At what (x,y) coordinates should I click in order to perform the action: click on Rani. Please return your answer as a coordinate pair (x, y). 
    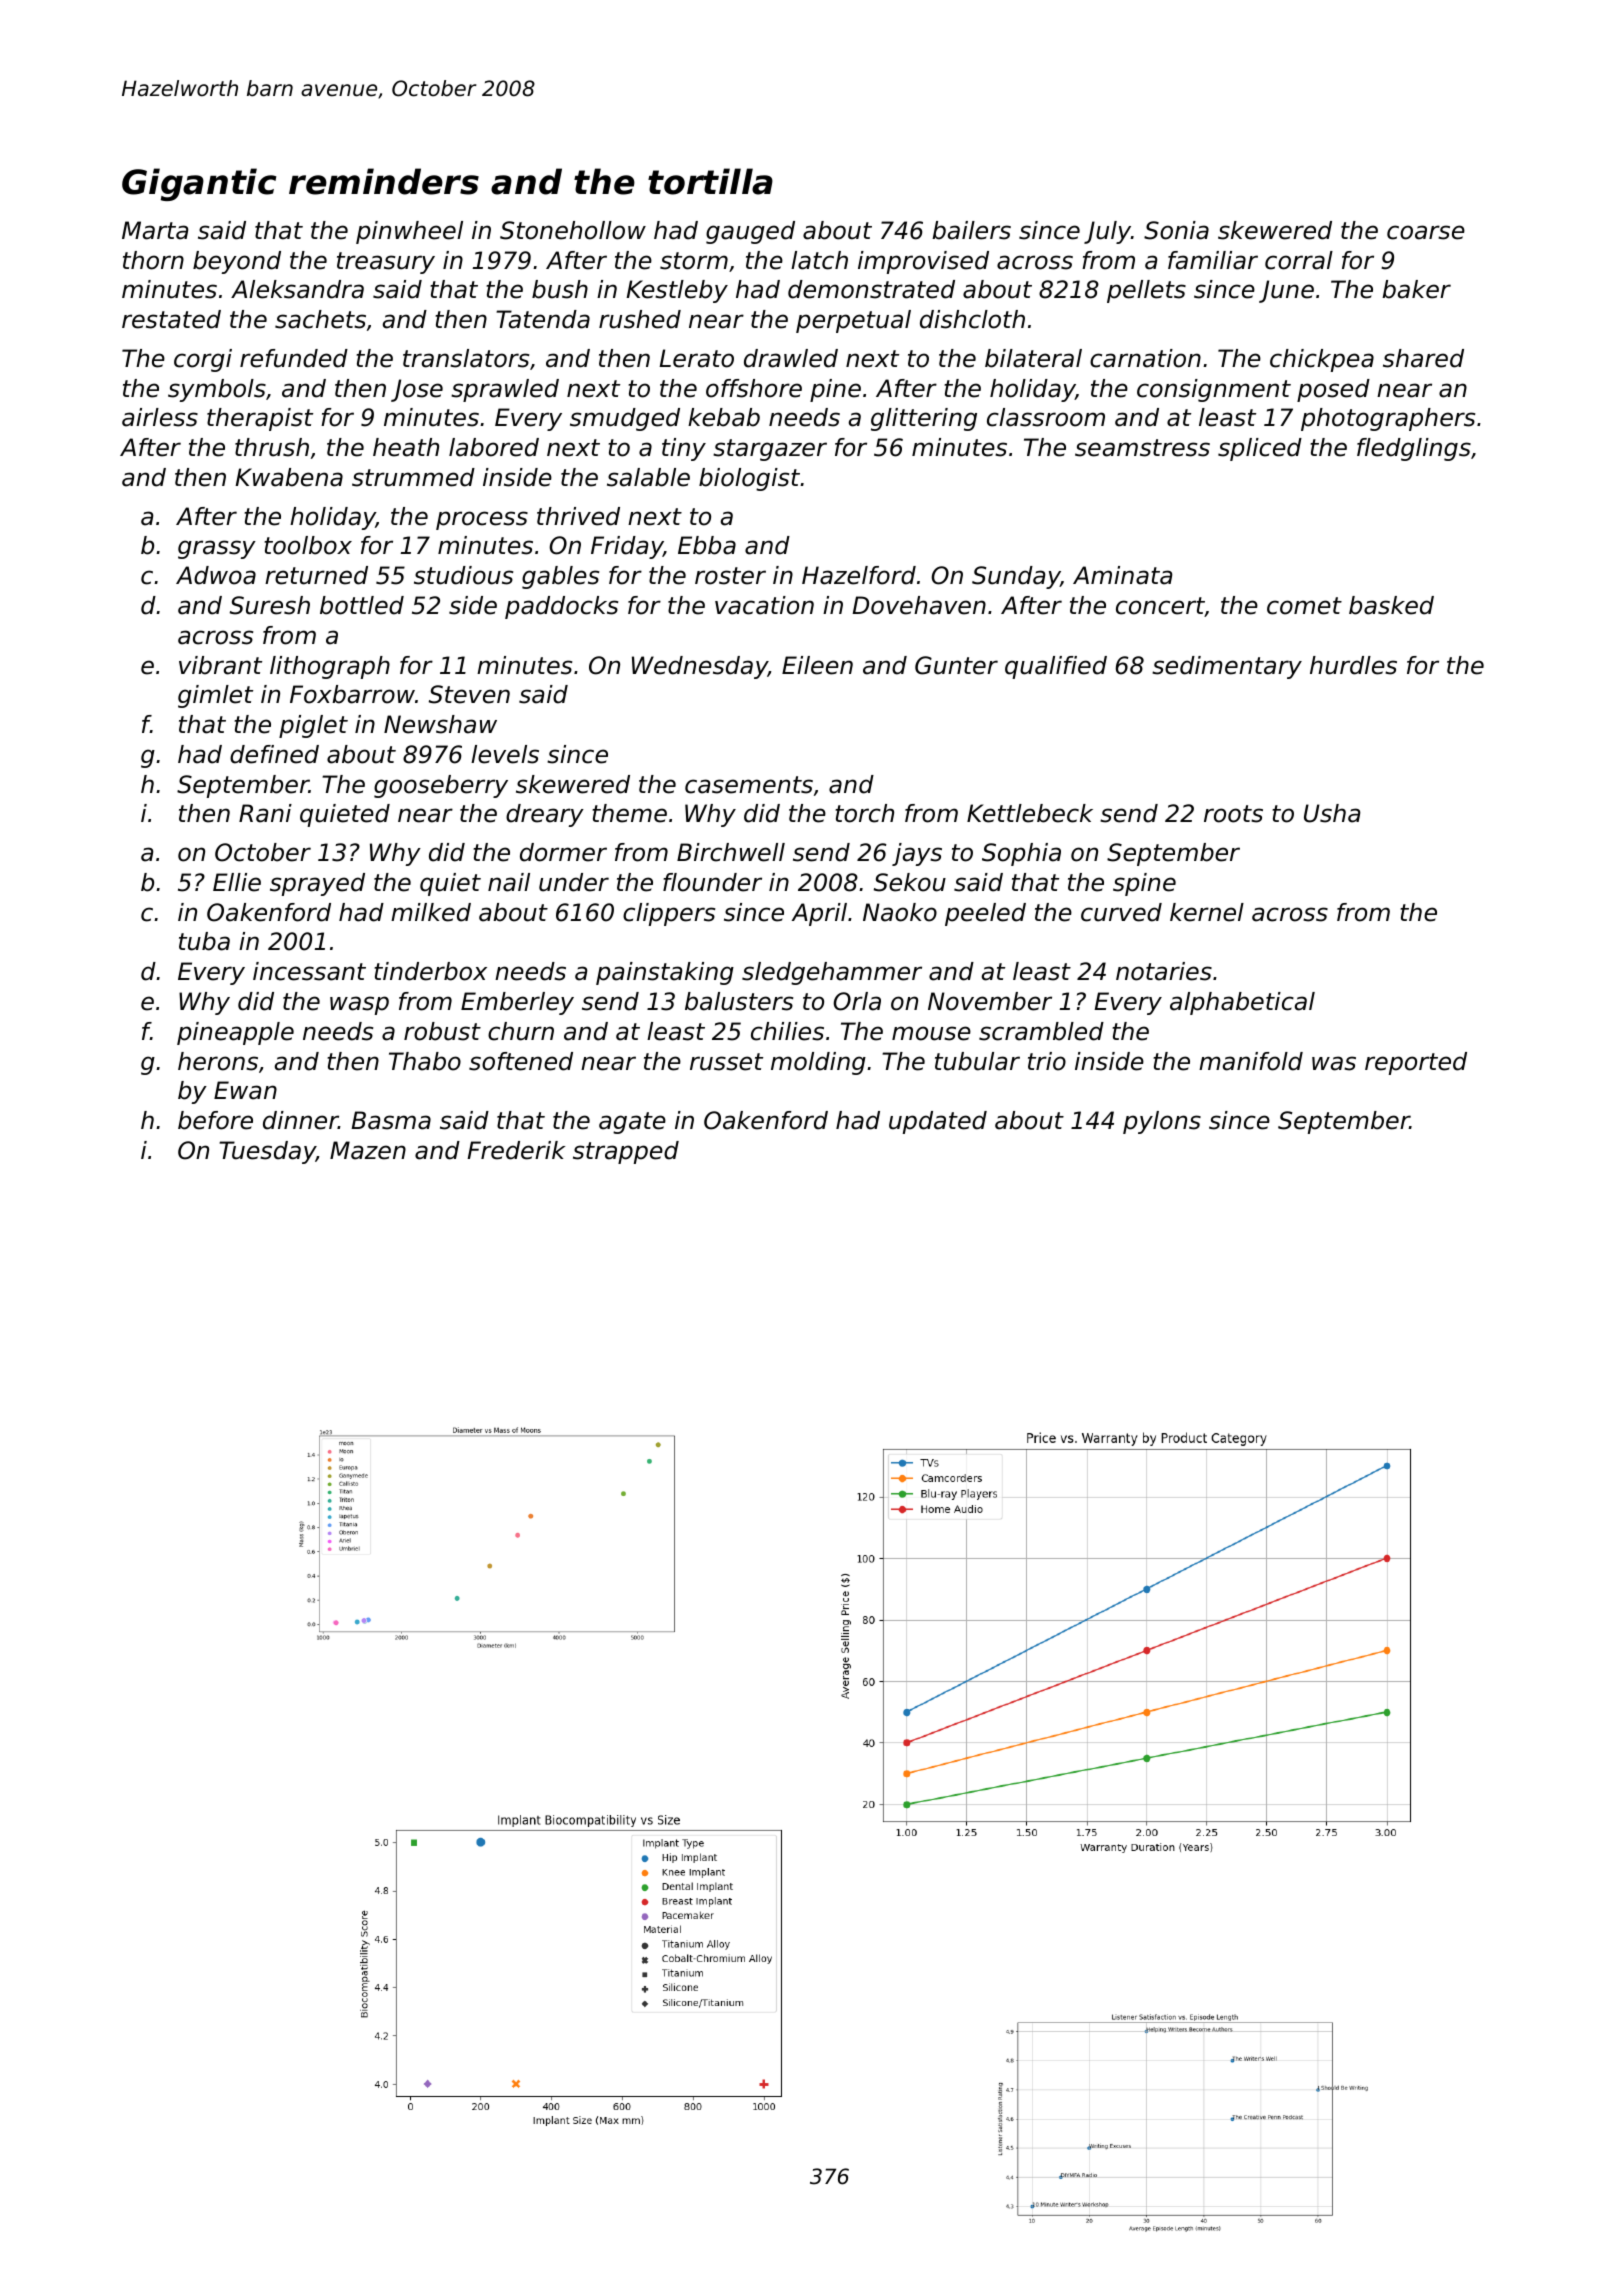
    Looking at the image, I should click on (265, 813).
